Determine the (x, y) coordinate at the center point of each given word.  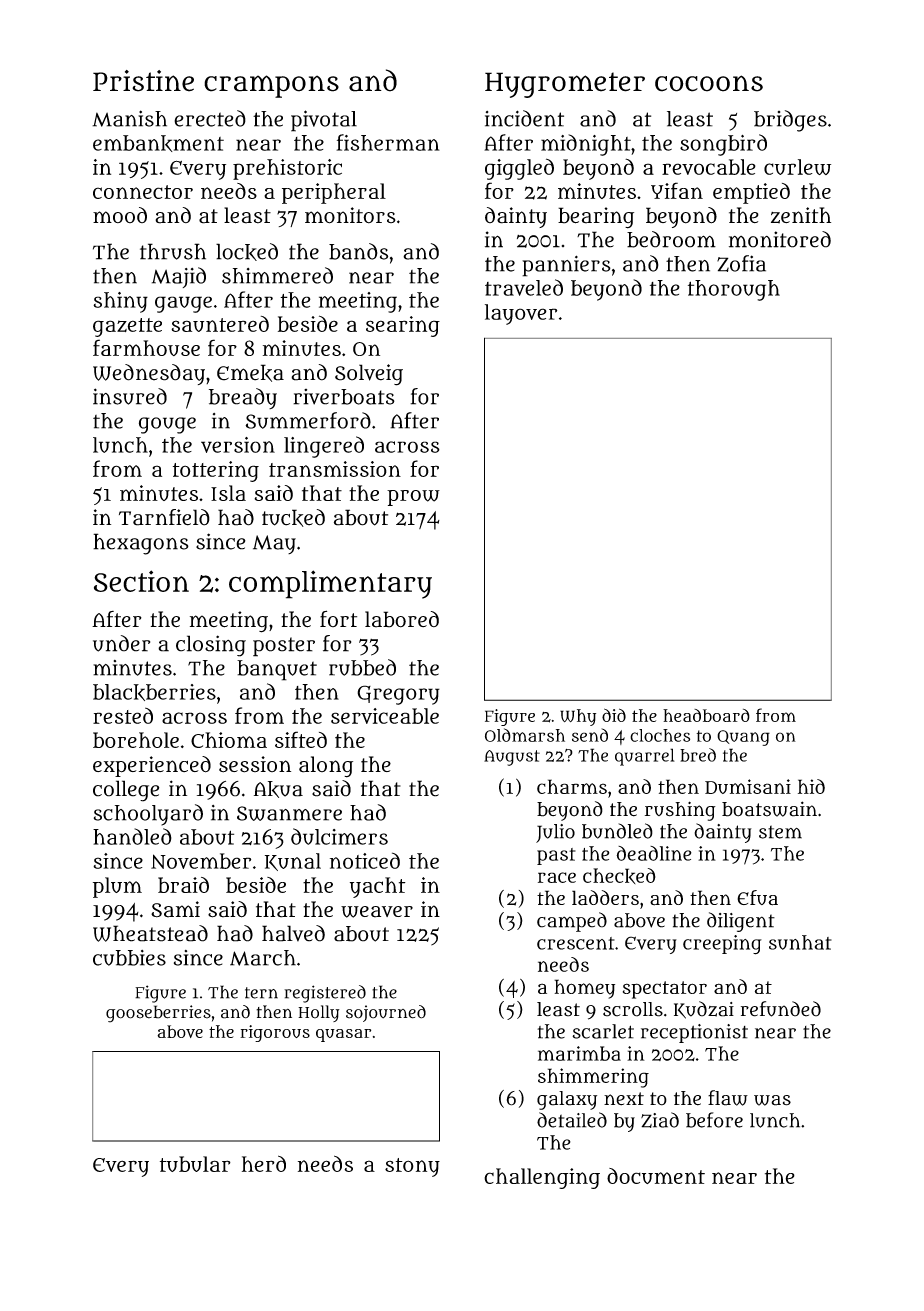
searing (403, 326)
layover (521, 314)
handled (132, 836)
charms (572, 786)
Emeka (250, 373)
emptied (751, 193)
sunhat (800, 942)
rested (123, 715)
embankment (158, 143)
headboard (706, 715)
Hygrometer (565, 85)
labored (402, 619)
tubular (195, 1164)
